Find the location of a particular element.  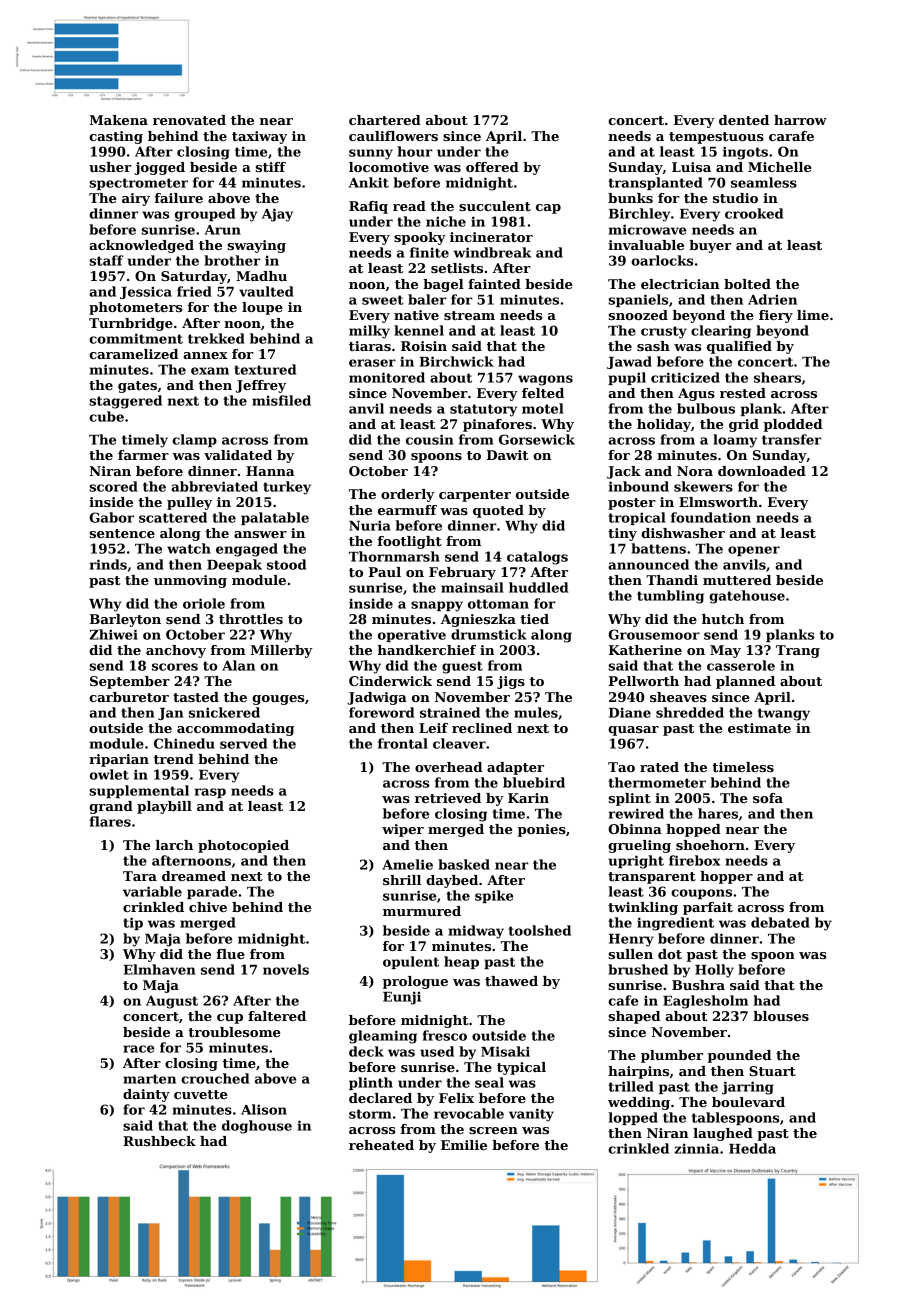

shears is located at coordinates (777, 377).
